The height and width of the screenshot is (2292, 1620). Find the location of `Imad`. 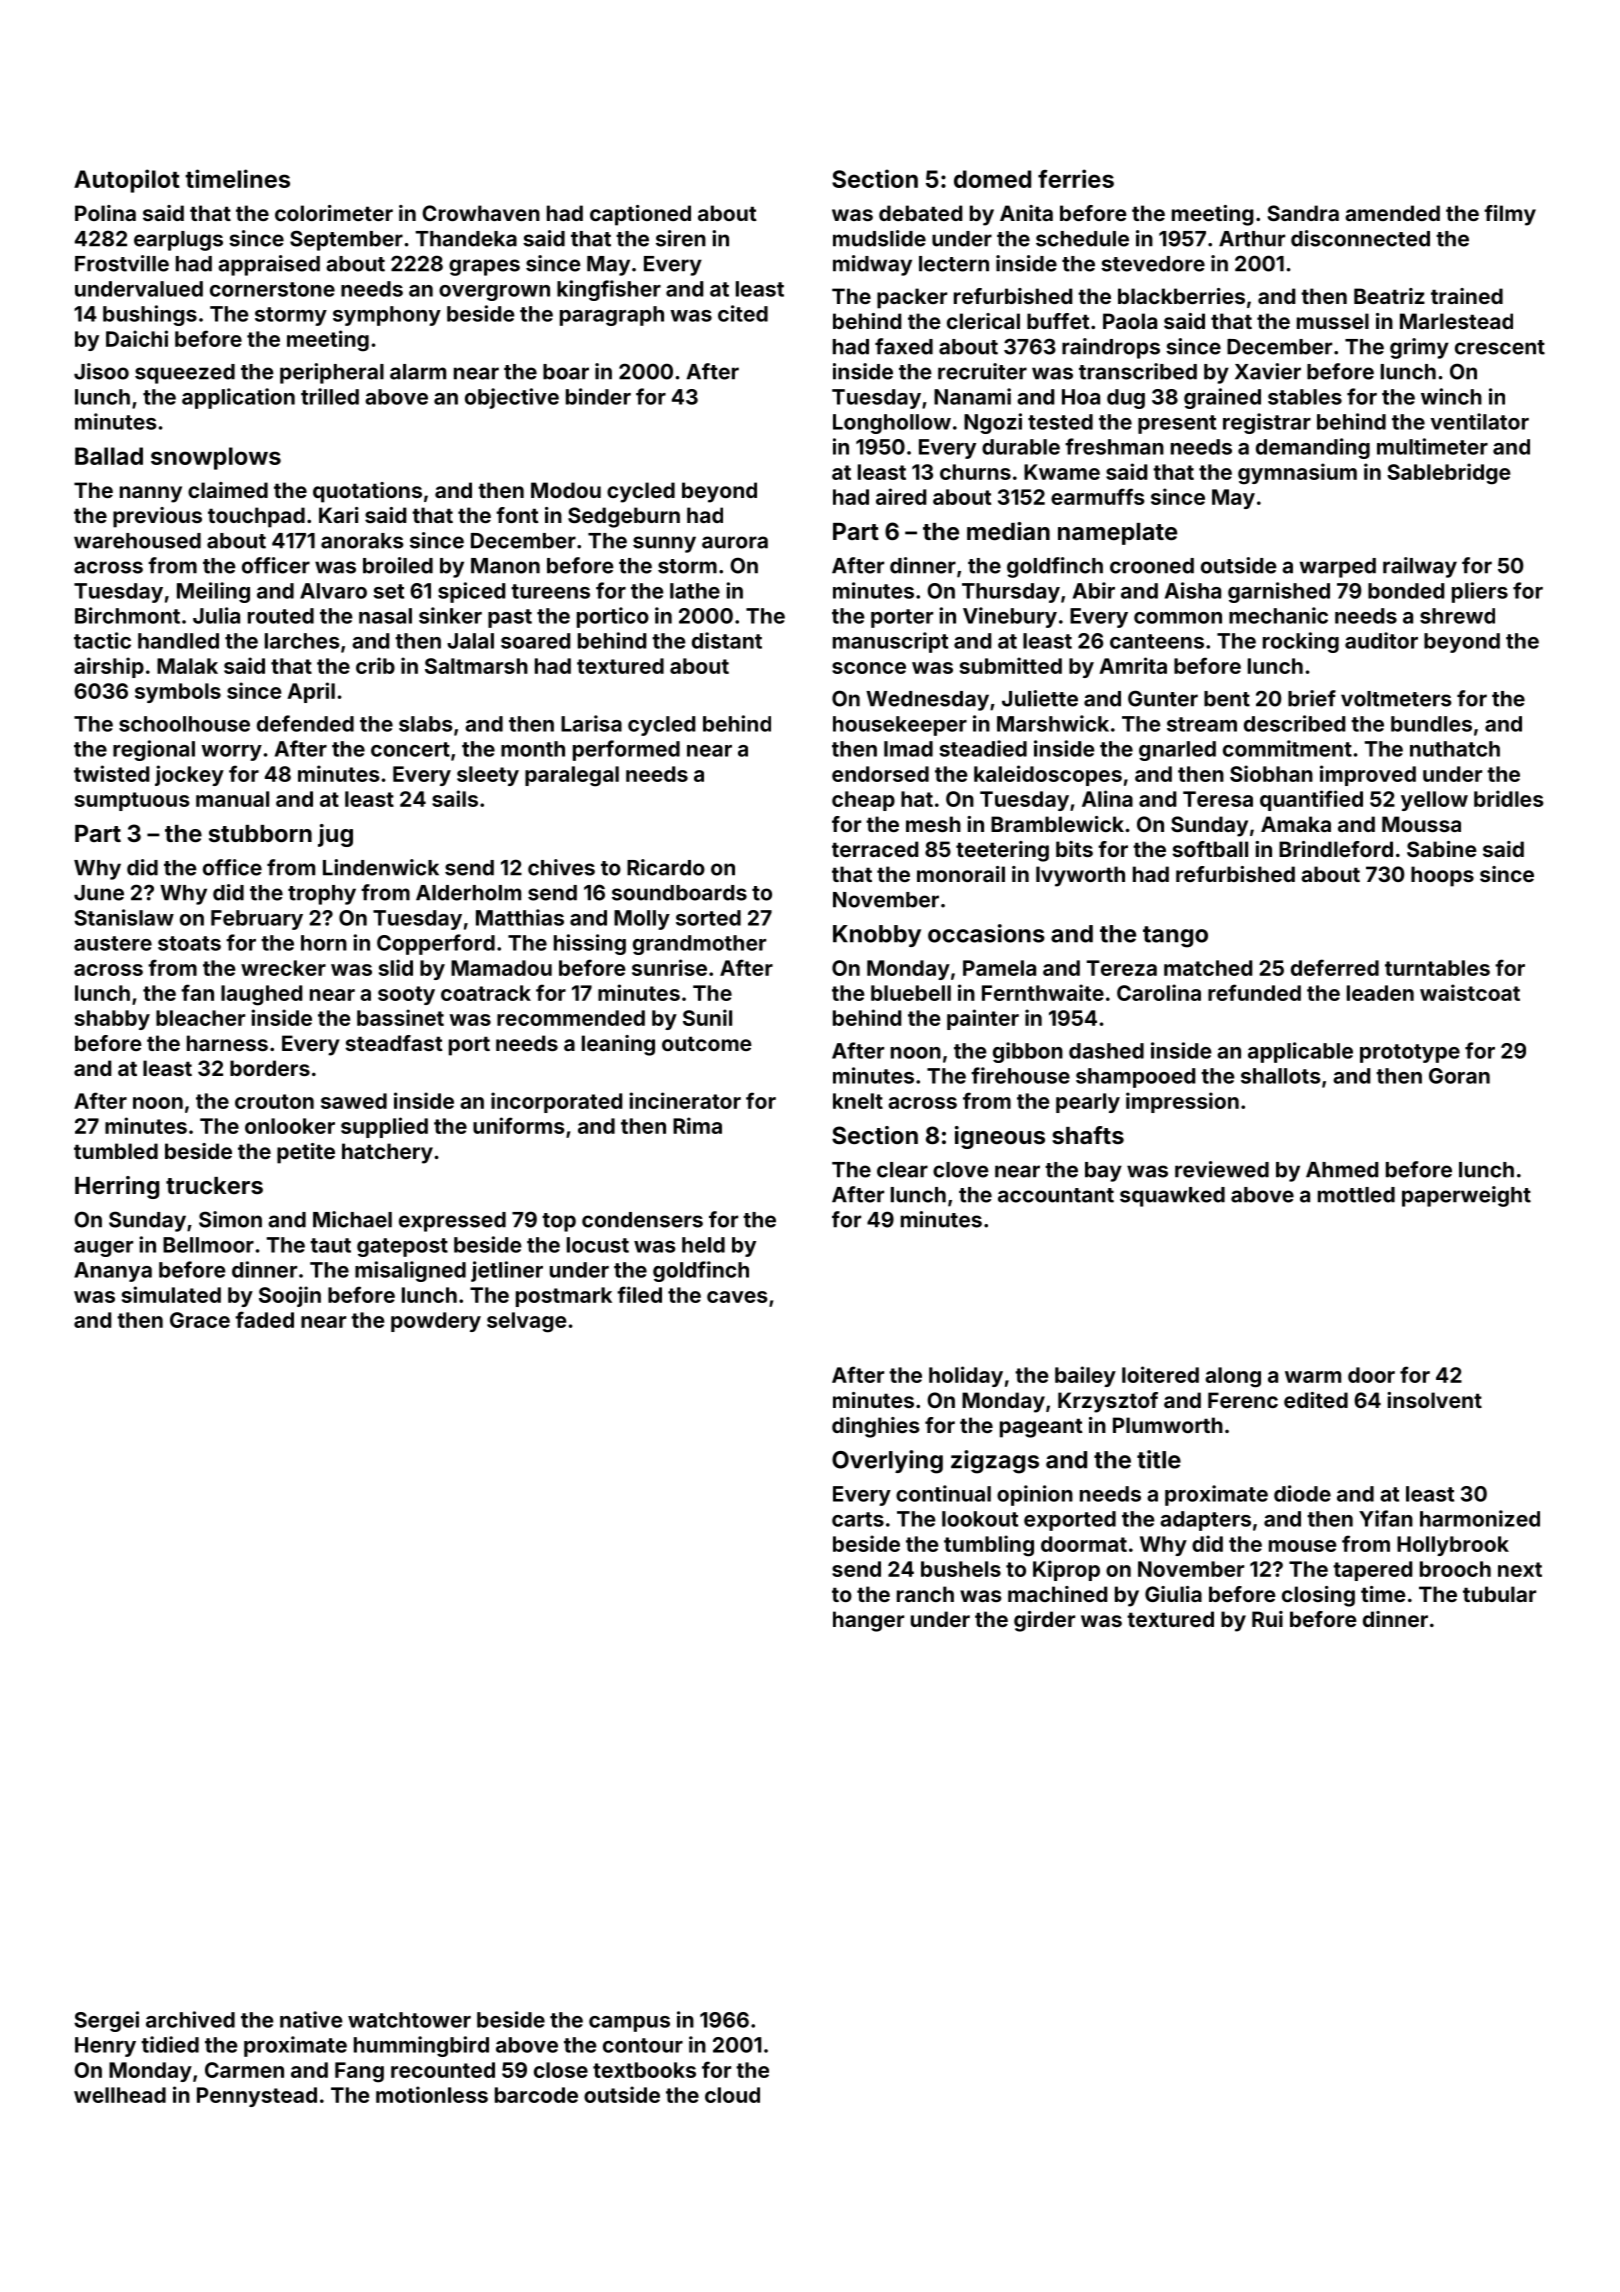

Imad is located at coordinates (908, 749).
